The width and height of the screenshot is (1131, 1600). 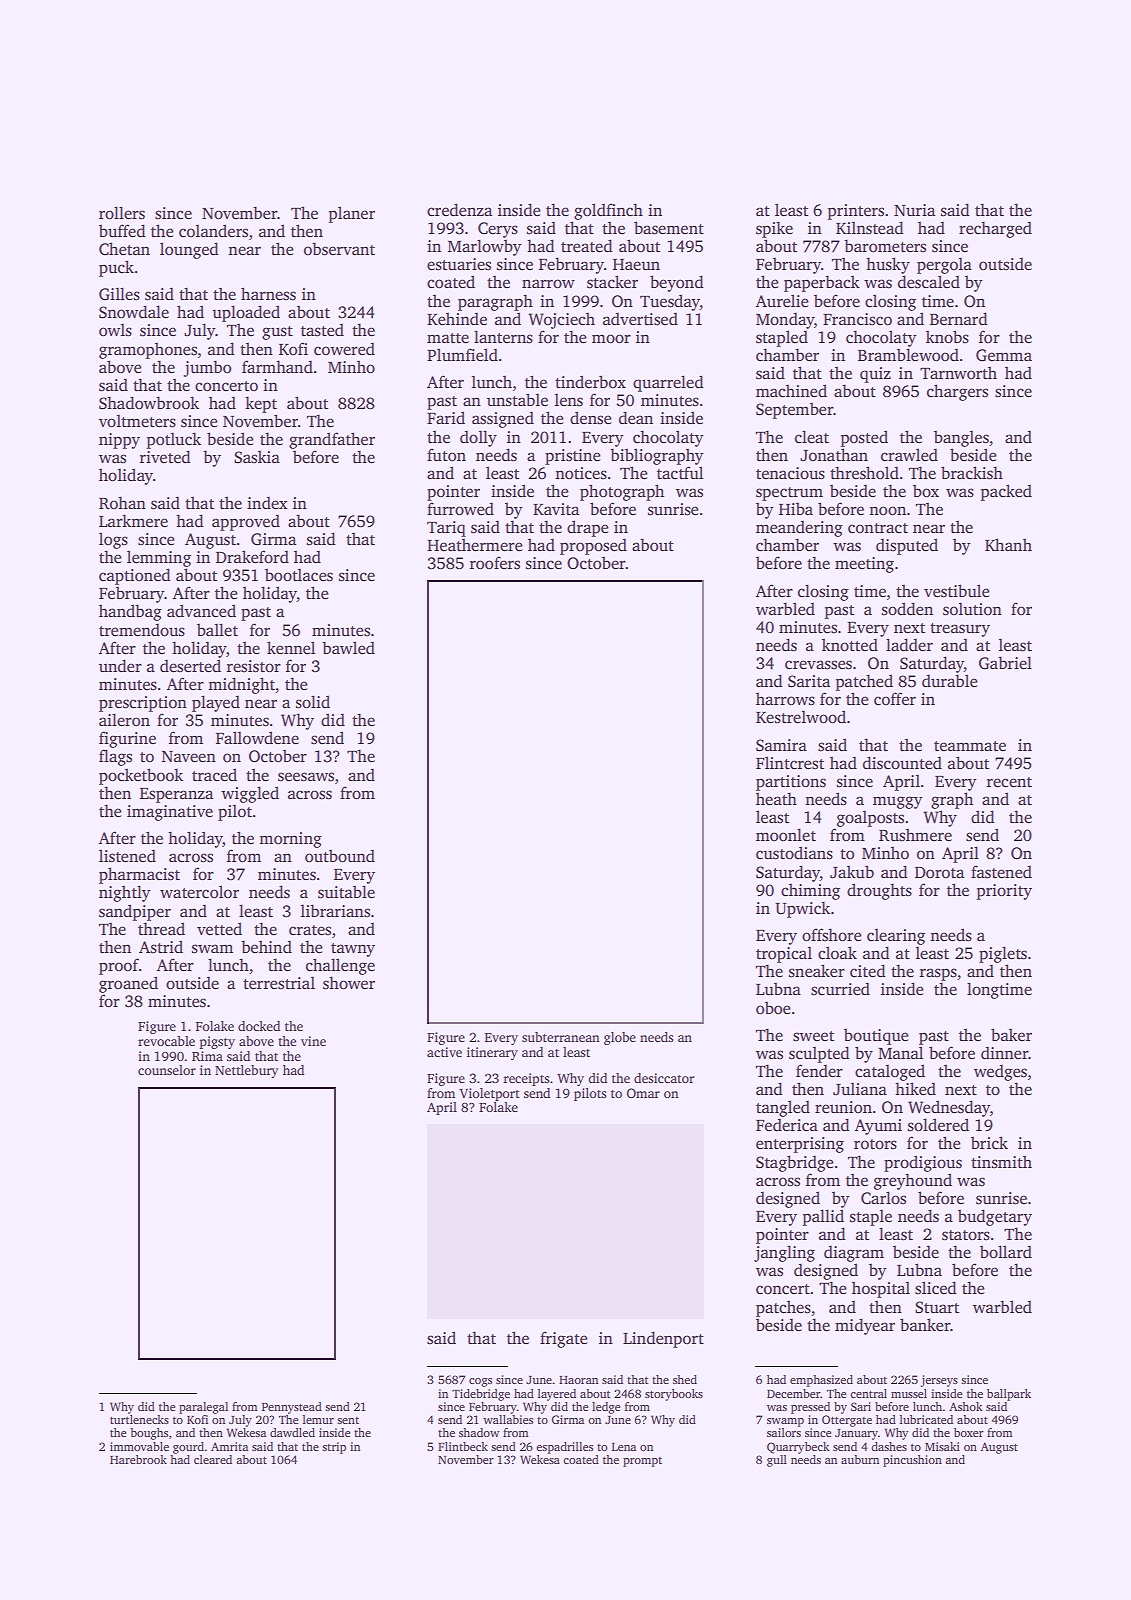 What do you see at coordinates (322, 330) in the screenshot?
I see `tasted` at bounding box center [322, 330].
